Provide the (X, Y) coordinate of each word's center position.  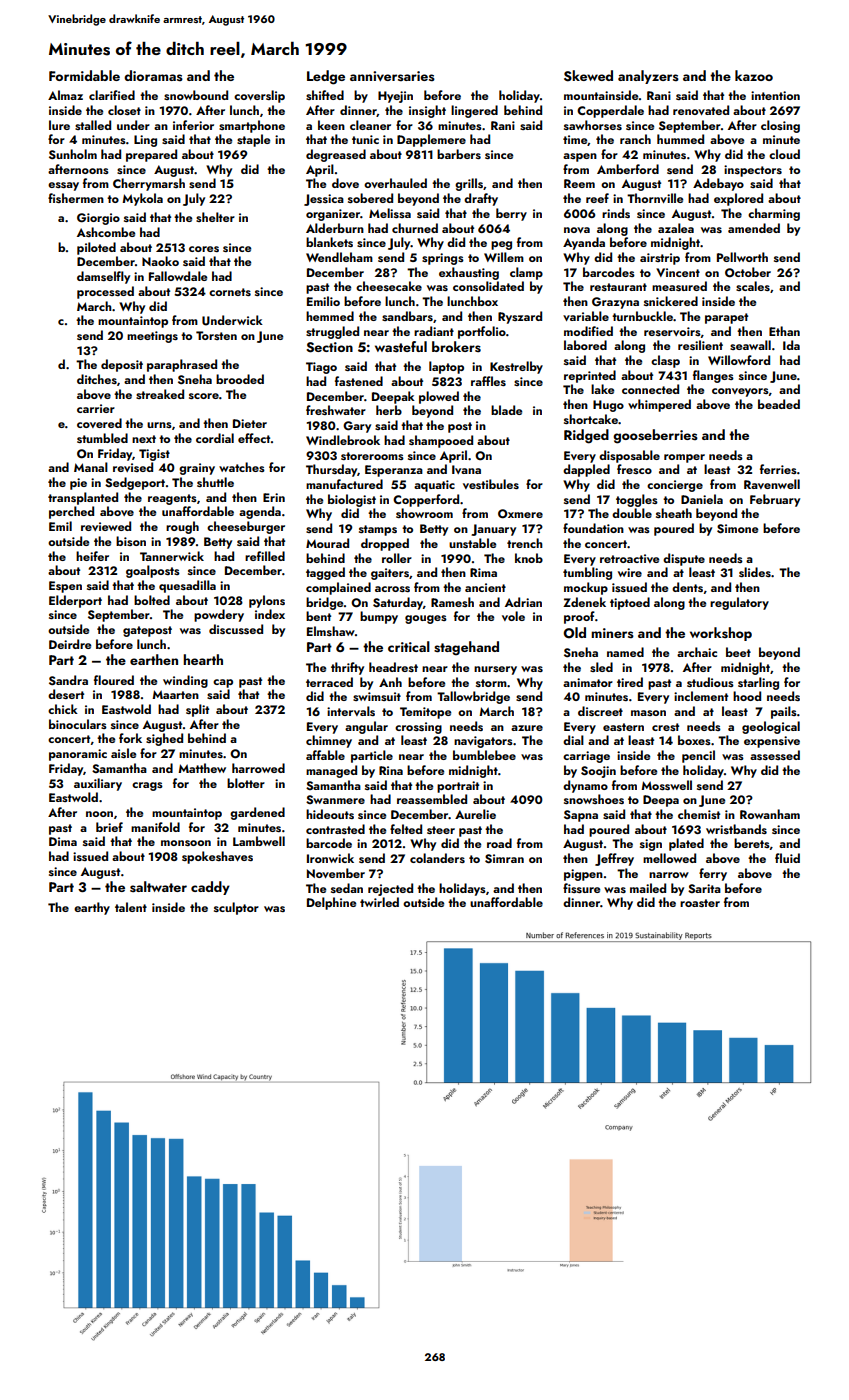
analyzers (648, 77)
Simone (737, 529)
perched (71, 512)
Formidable (84, 75)
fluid (787, 858)
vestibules (491, 484)
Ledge (326, 77)
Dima (63, 841)
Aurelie (475, 814)
